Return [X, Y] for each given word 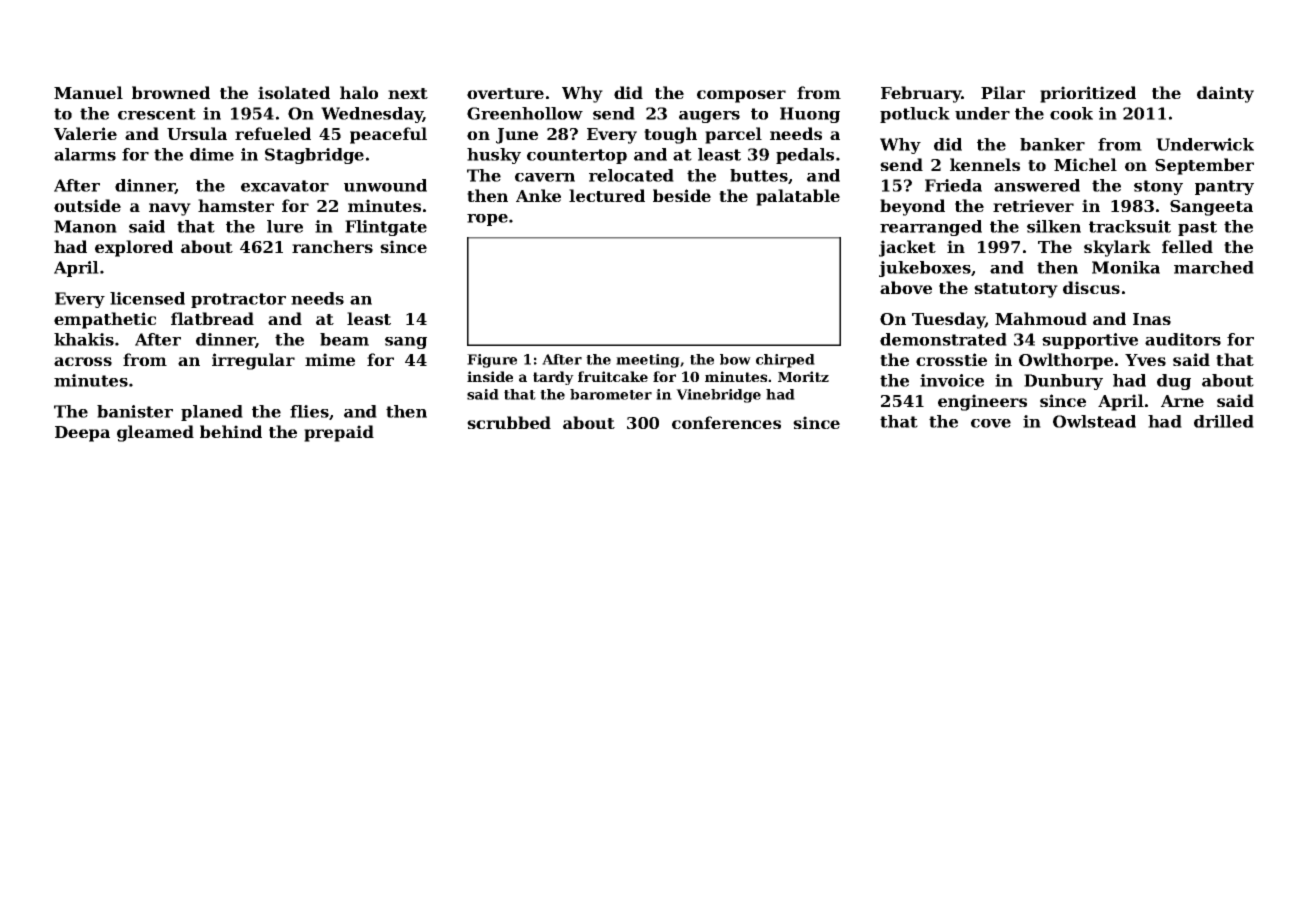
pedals [805, 156]
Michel [1085, 164]
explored [134, 248]
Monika [1126, 267]
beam [344, 339]
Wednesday [372, 115]
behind [231, 431]
